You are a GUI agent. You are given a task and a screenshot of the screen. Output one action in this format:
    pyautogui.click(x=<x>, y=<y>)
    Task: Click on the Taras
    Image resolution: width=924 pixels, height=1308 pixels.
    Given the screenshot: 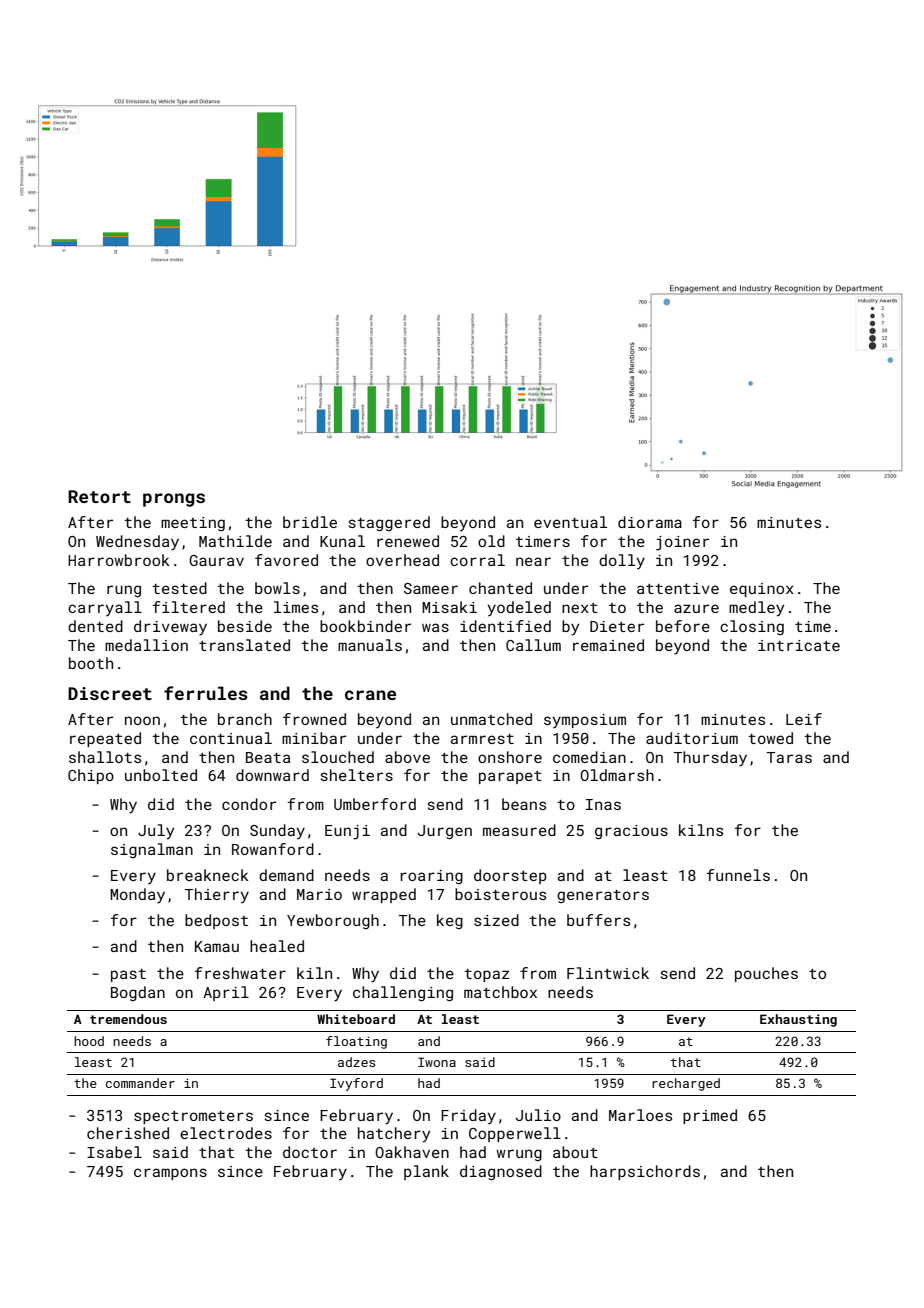 What is the action you would take?
    pyautogui.click(x=789, y=757)
